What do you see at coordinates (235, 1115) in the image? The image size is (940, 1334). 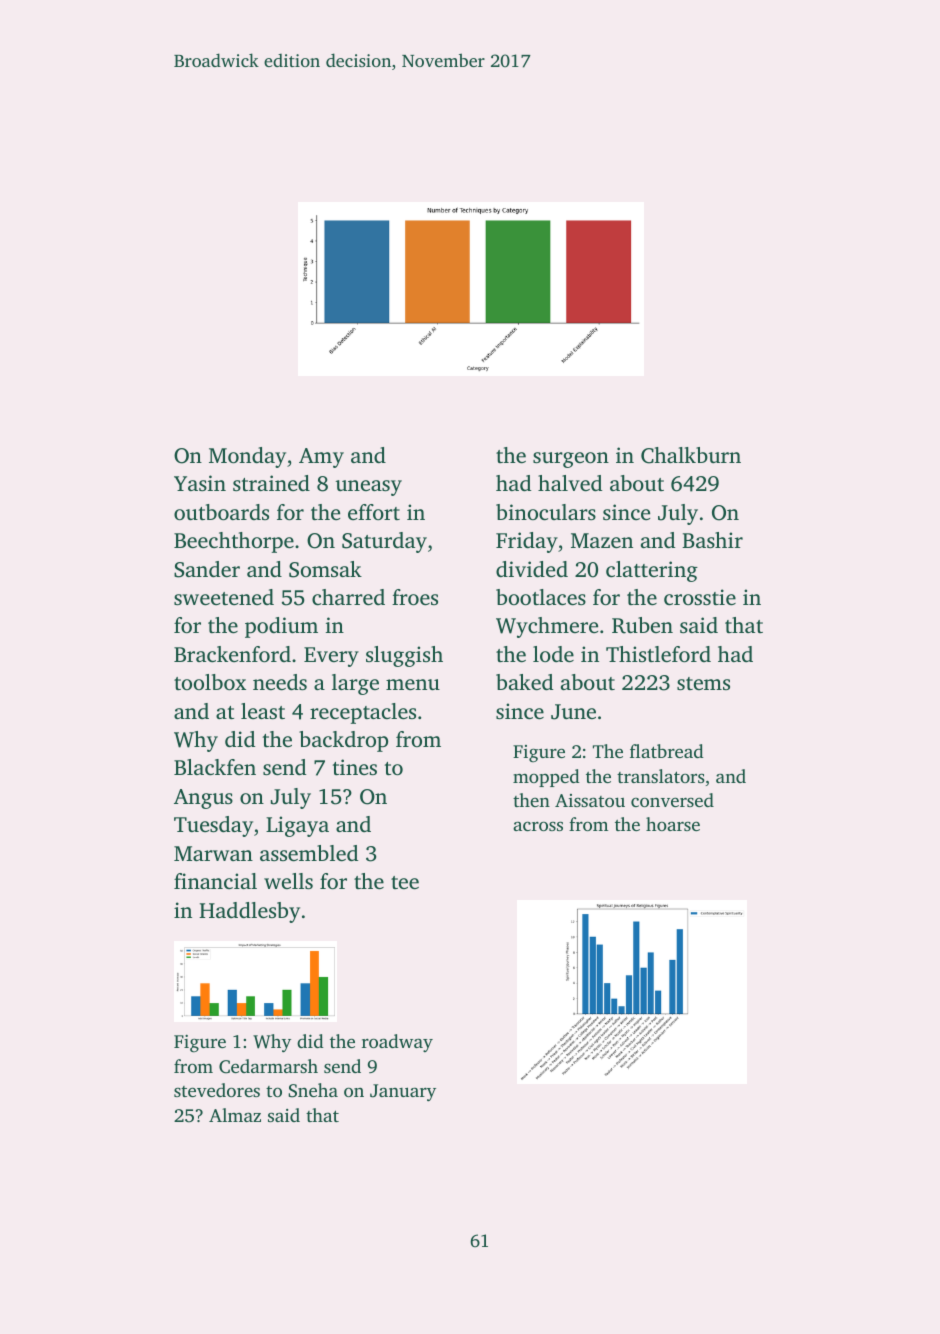 I see `Almaz` at bounding box center [235, 1115].
